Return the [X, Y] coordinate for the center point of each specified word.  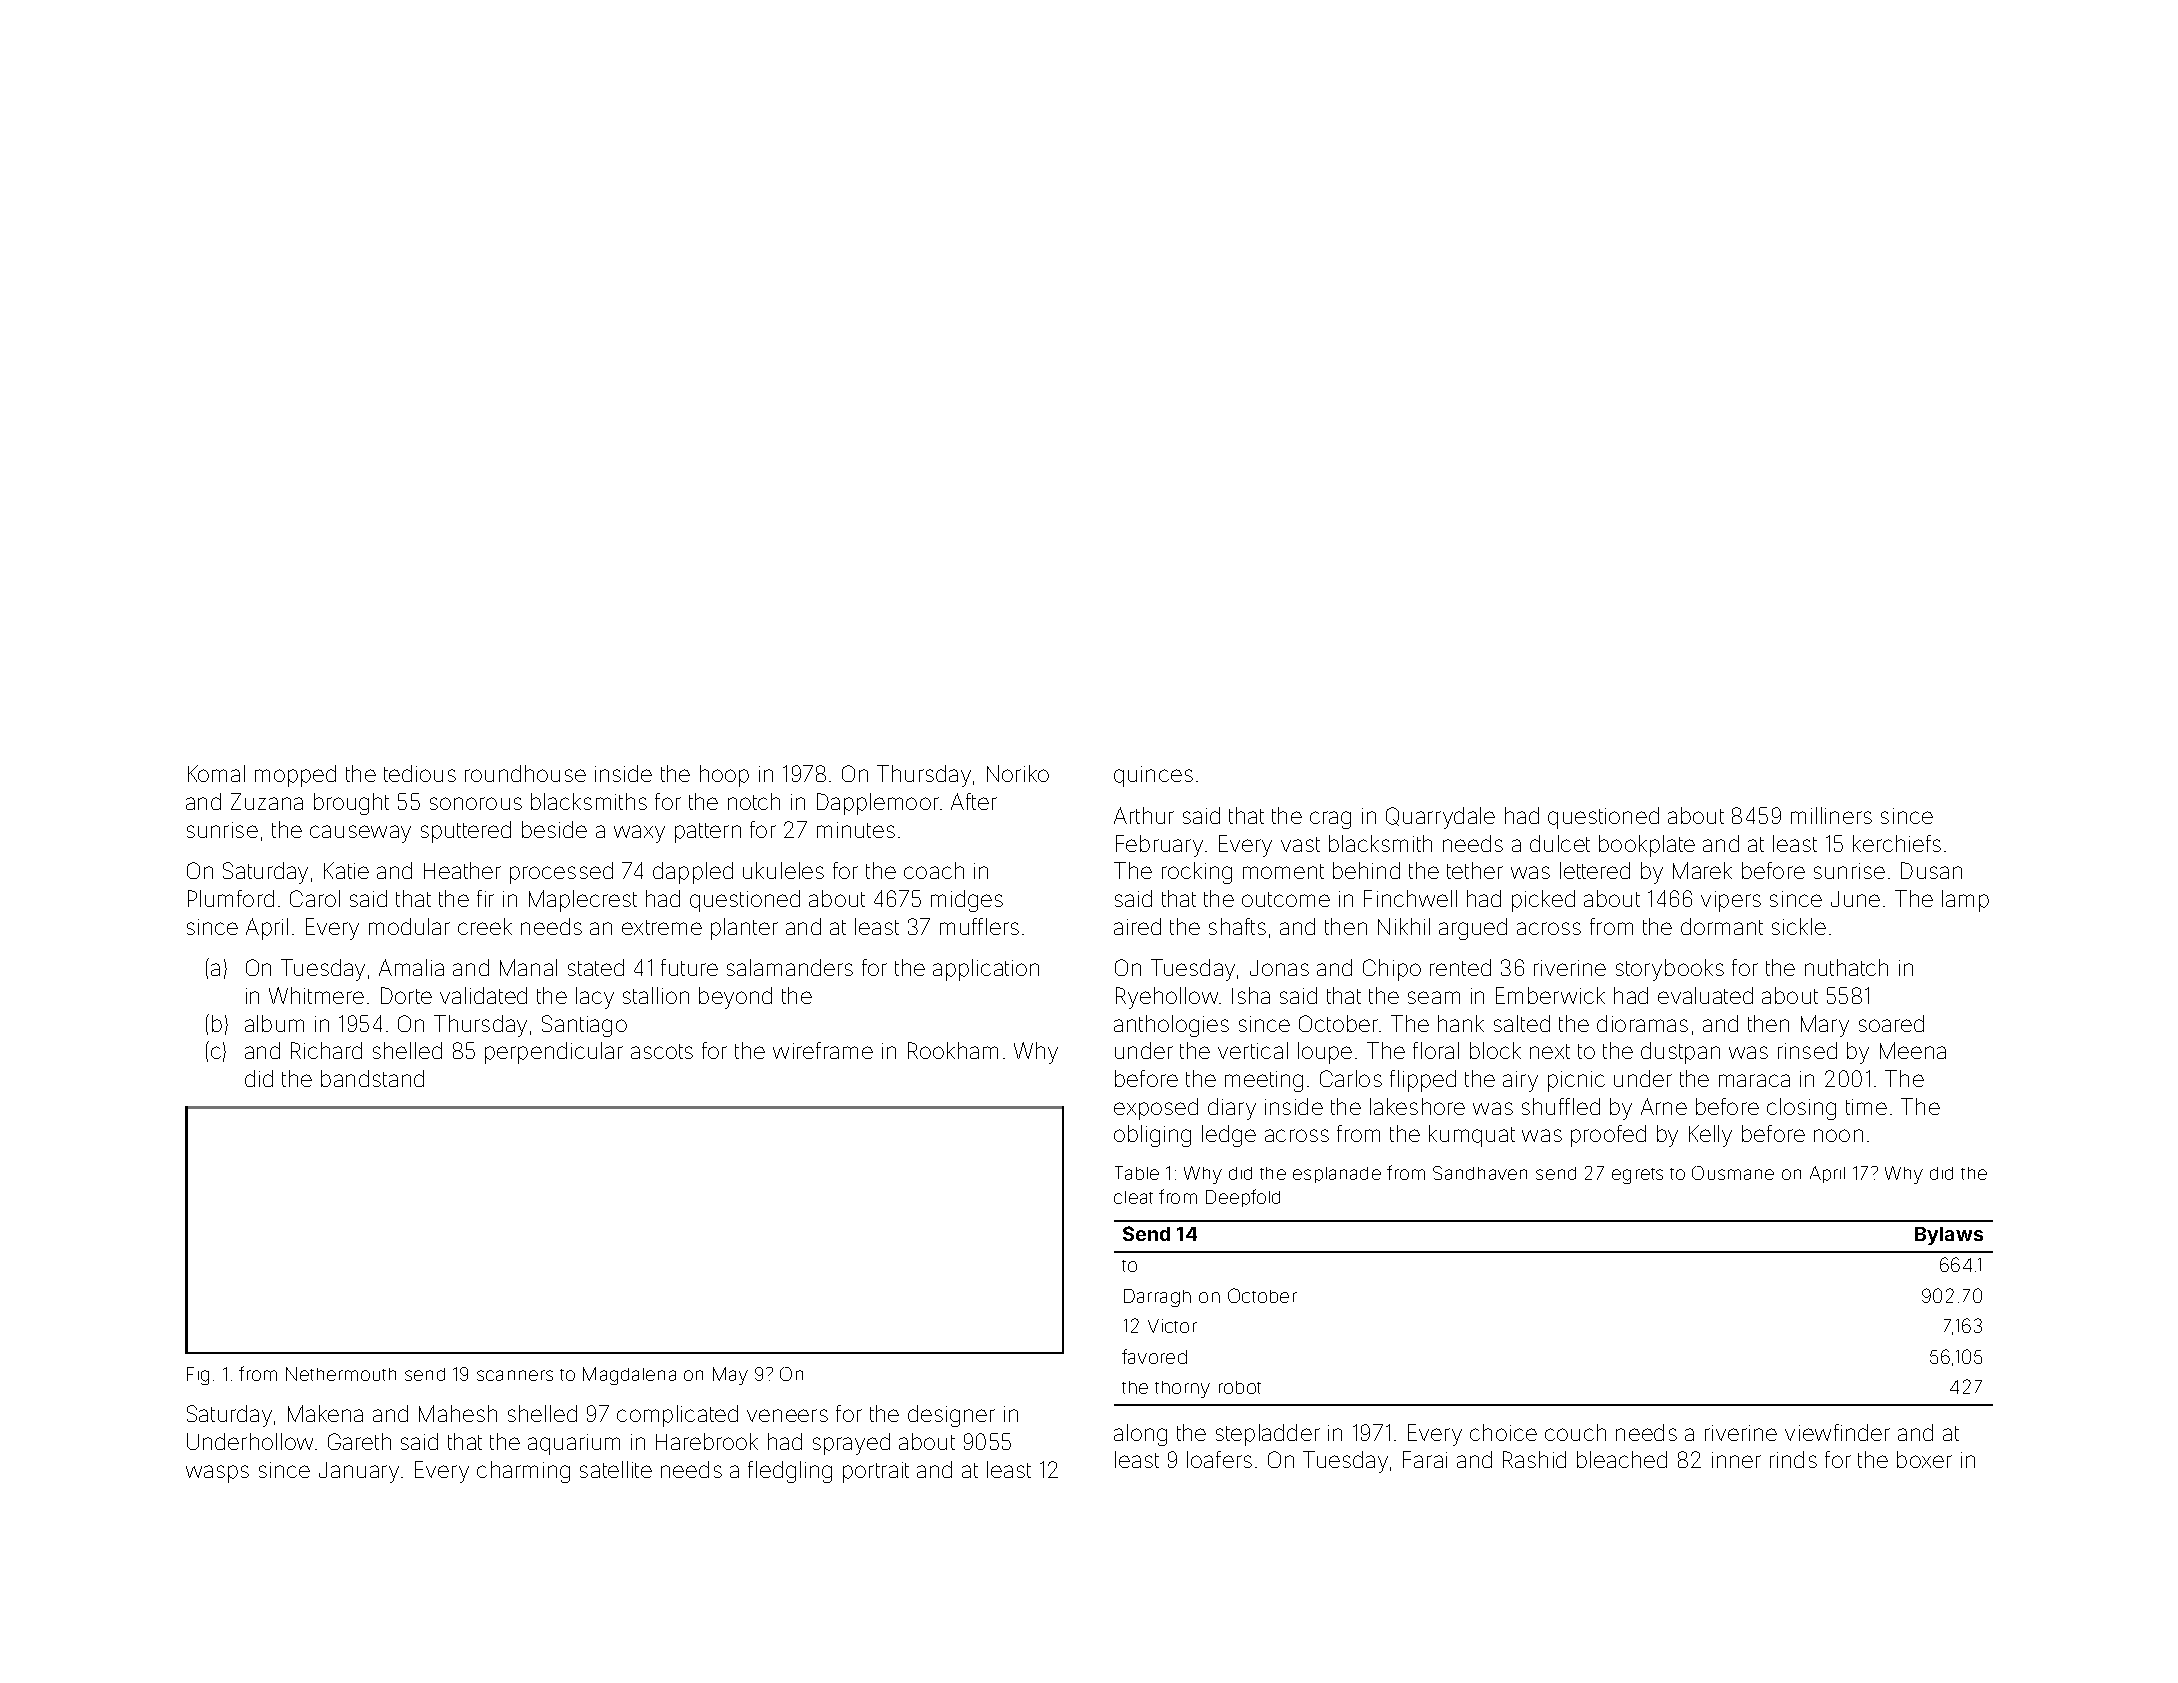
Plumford [231, 898]
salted [1522, 1023]
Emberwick [1550, 995]
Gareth [359, 1441]
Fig [198, 1376]
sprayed [851, 1444]
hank [1461, 1023]
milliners [1831, 815]
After [974, 801]
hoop [724, 776]
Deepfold [1243, 1198]
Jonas [1279, 968]
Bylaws [1949, 1236]
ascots [662, 1051]
